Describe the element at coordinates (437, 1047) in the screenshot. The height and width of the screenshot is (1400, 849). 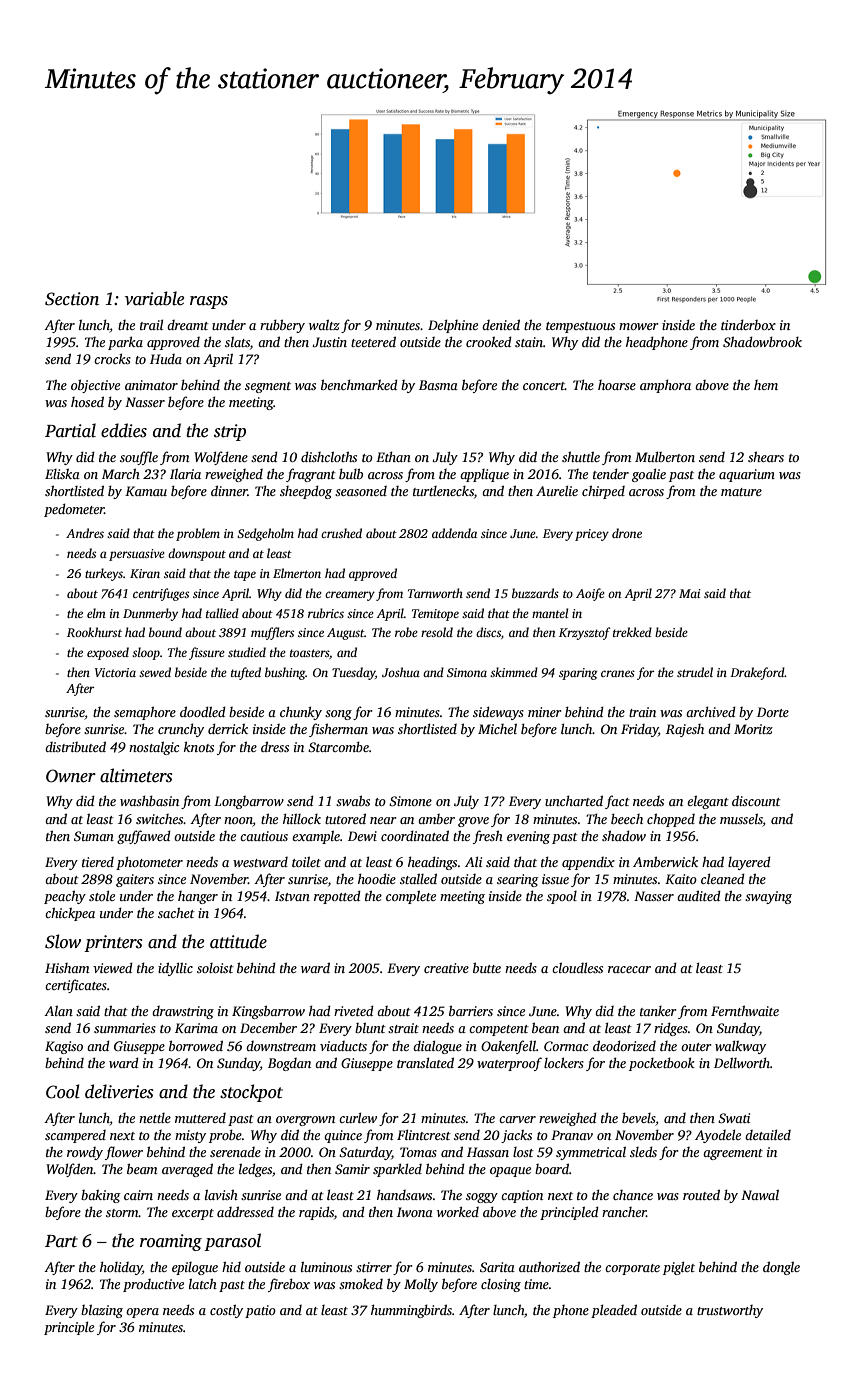
I see `dialogue` at that location.
